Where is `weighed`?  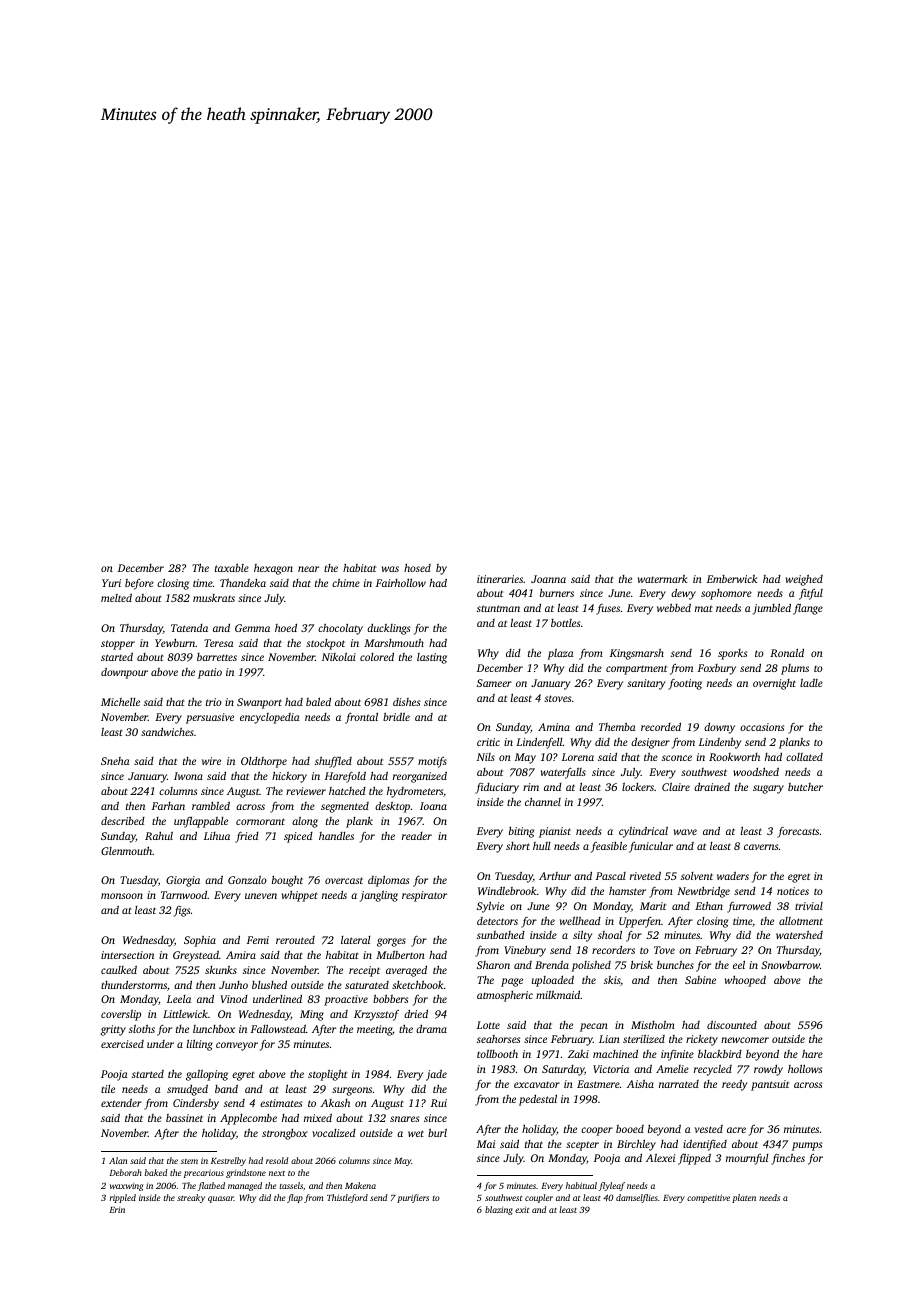
weighed is located at coordinates (804, 580).
